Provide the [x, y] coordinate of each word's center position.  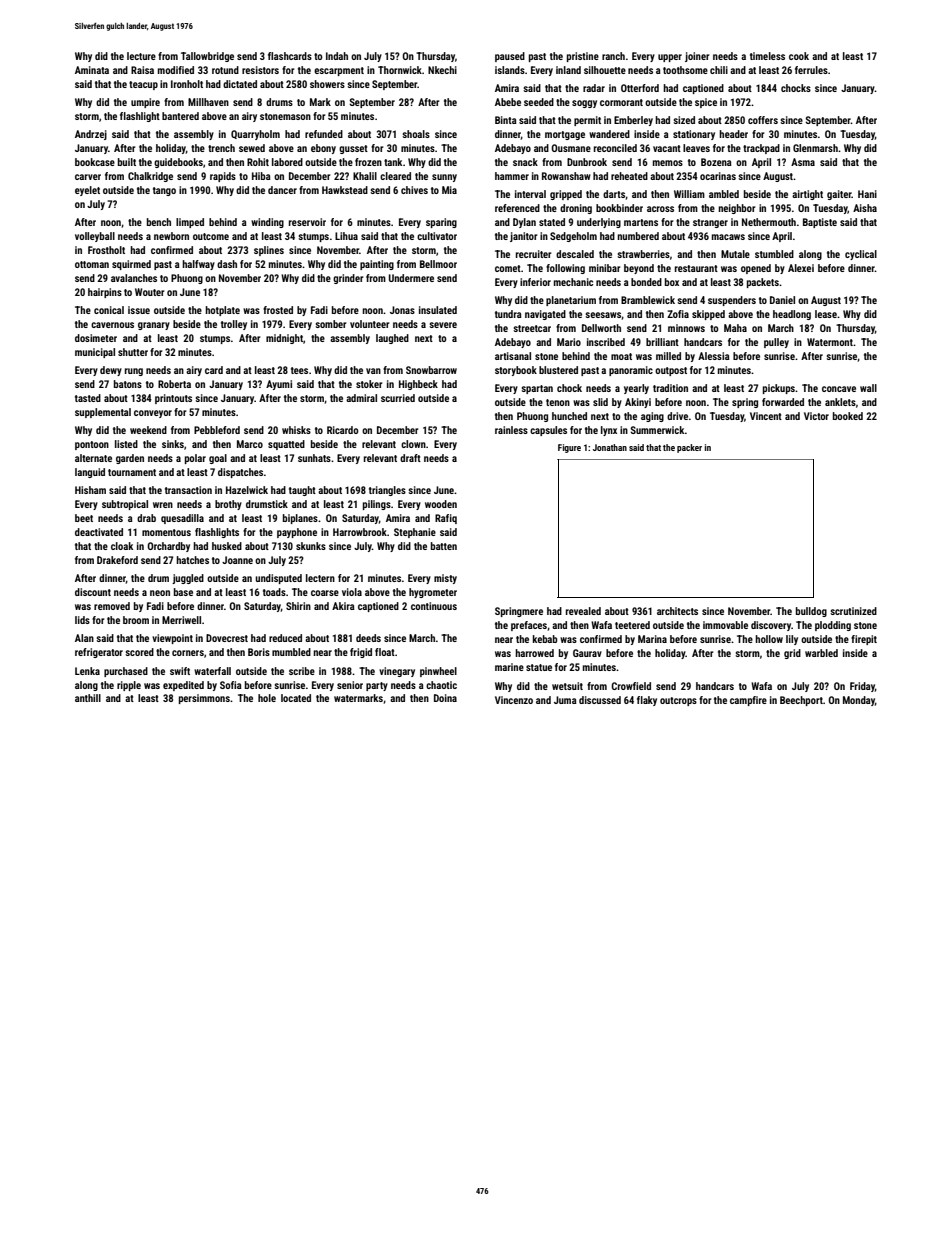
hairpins [105, 293]
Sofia [231, 685]
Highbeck [418, 385]
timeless [767, 56]
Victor [816, 416]
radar [594, 88]
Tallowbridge [207, 57]
